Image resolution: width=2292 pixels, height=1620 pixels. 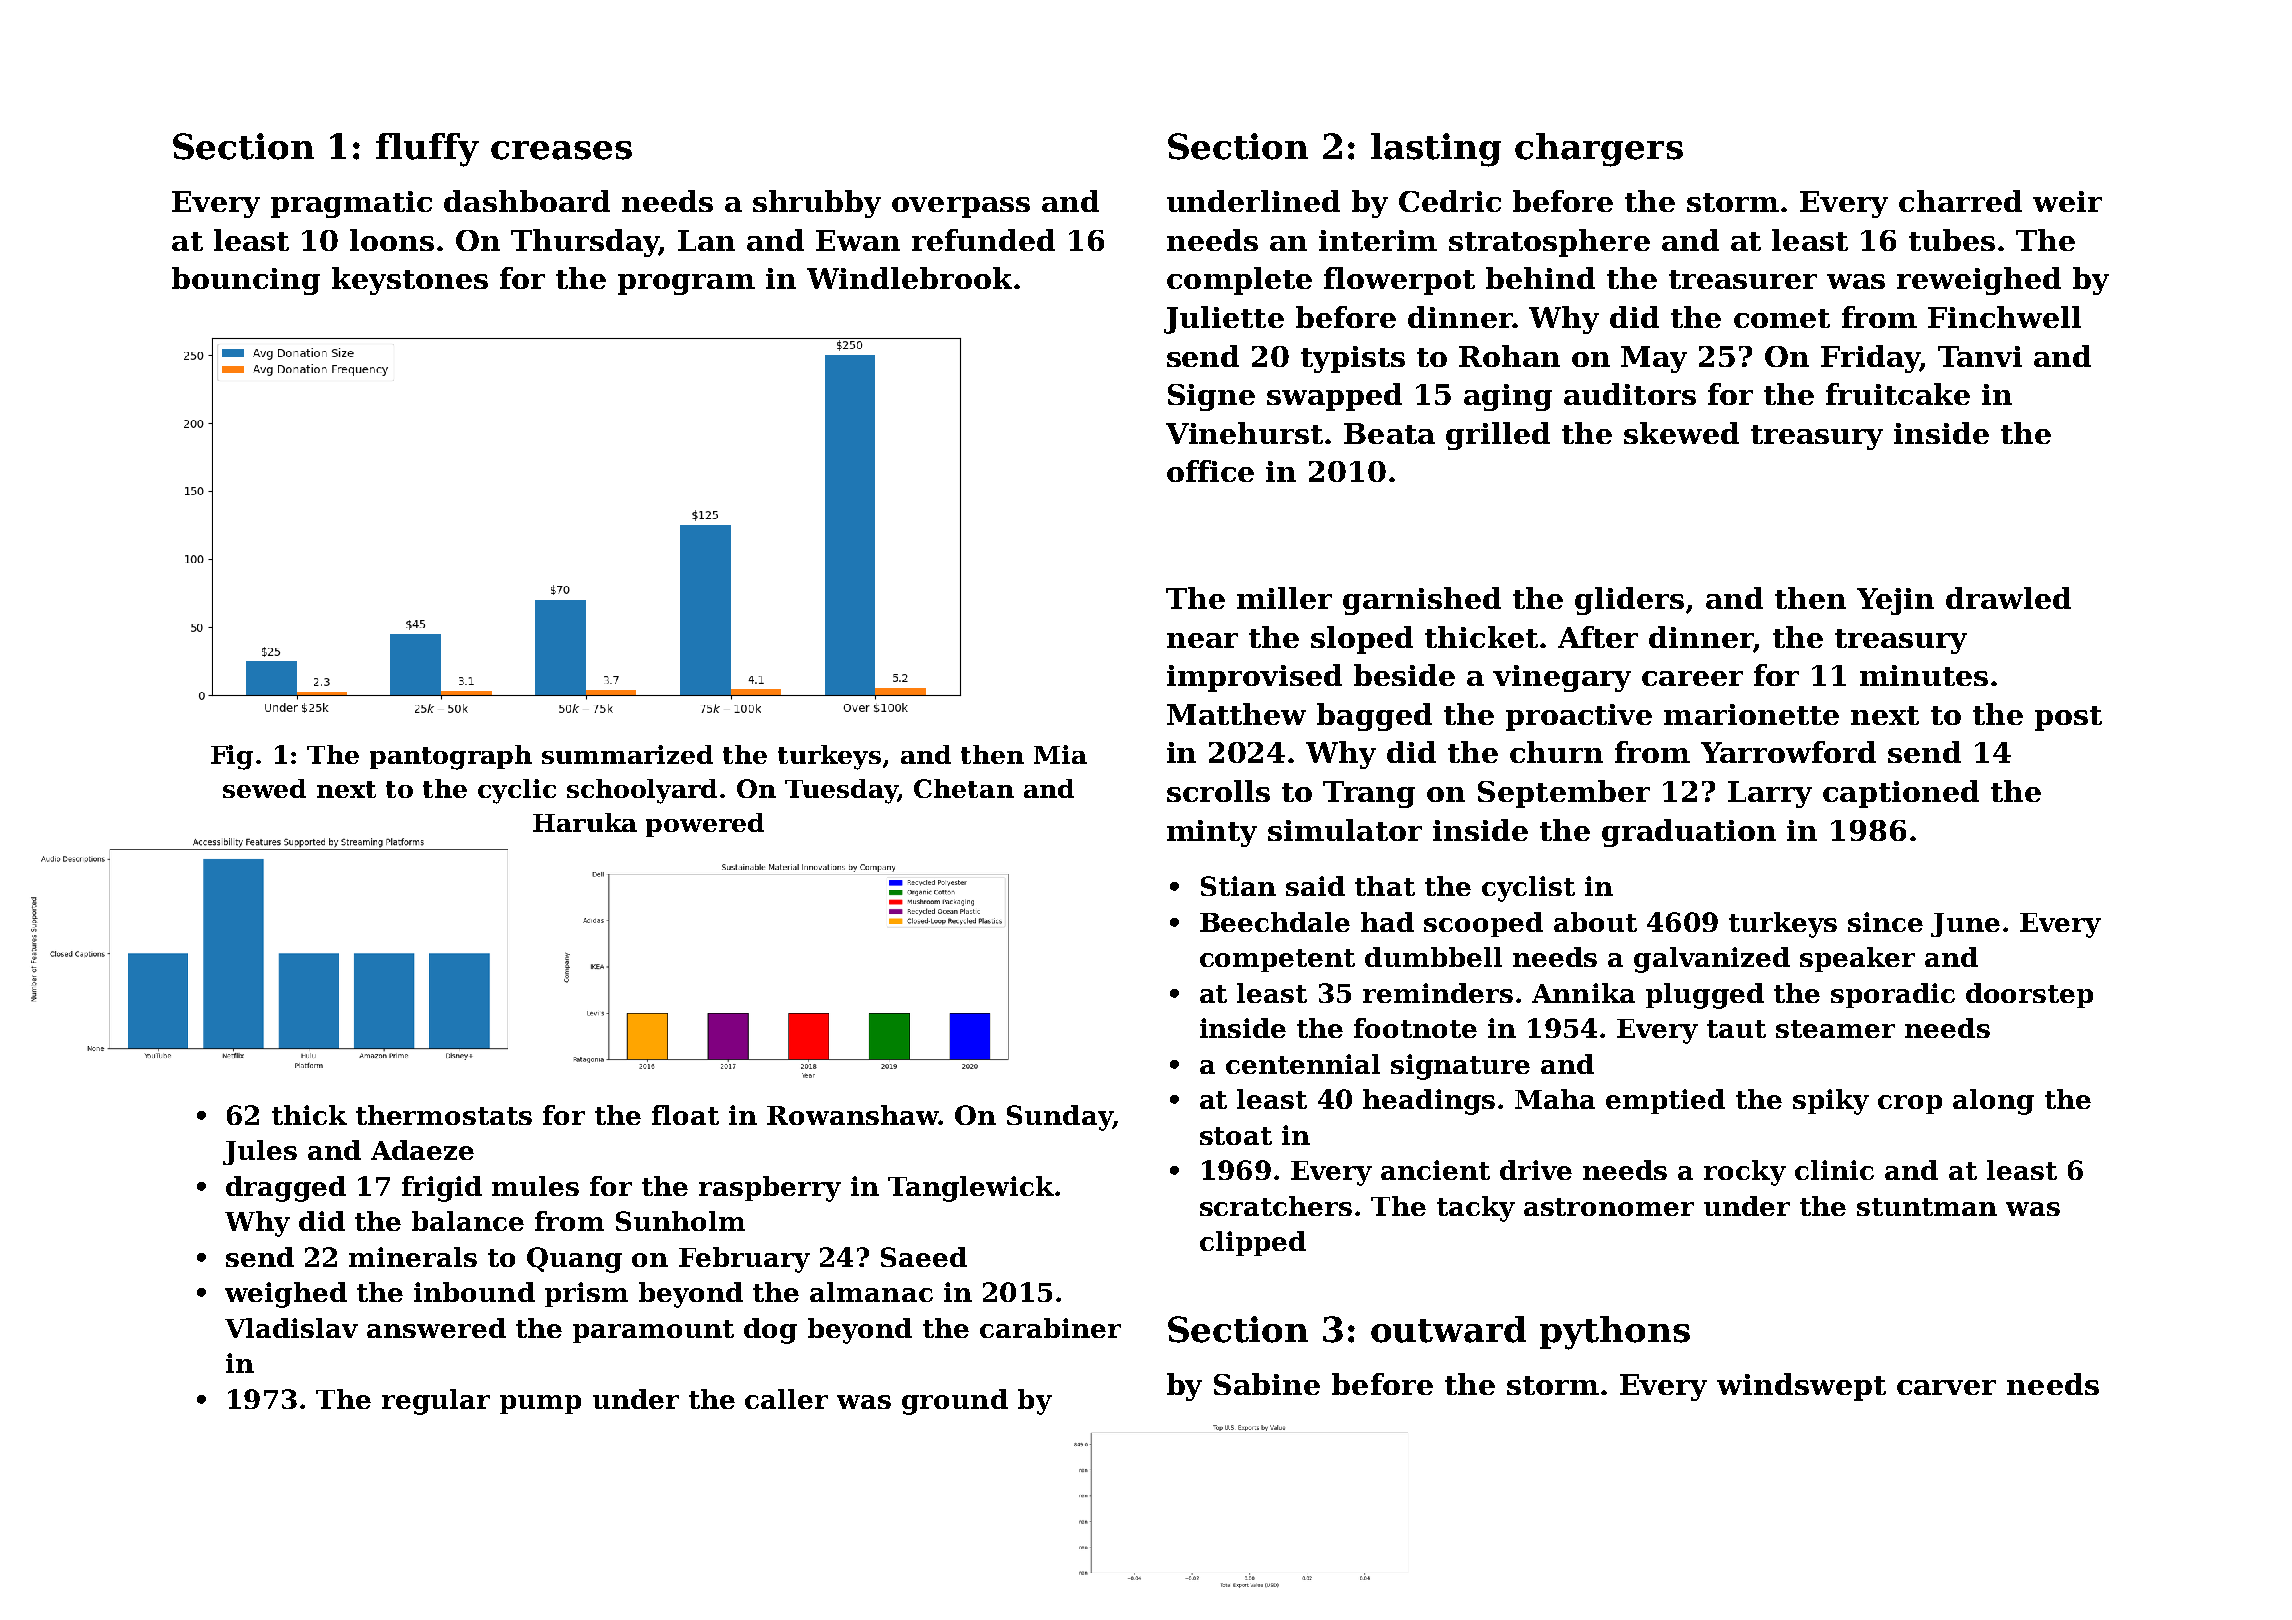 What do you see at coordinates (1980, 356) in the screenshot?
I see `Tanvi` at bounding box center [1980, 356].
